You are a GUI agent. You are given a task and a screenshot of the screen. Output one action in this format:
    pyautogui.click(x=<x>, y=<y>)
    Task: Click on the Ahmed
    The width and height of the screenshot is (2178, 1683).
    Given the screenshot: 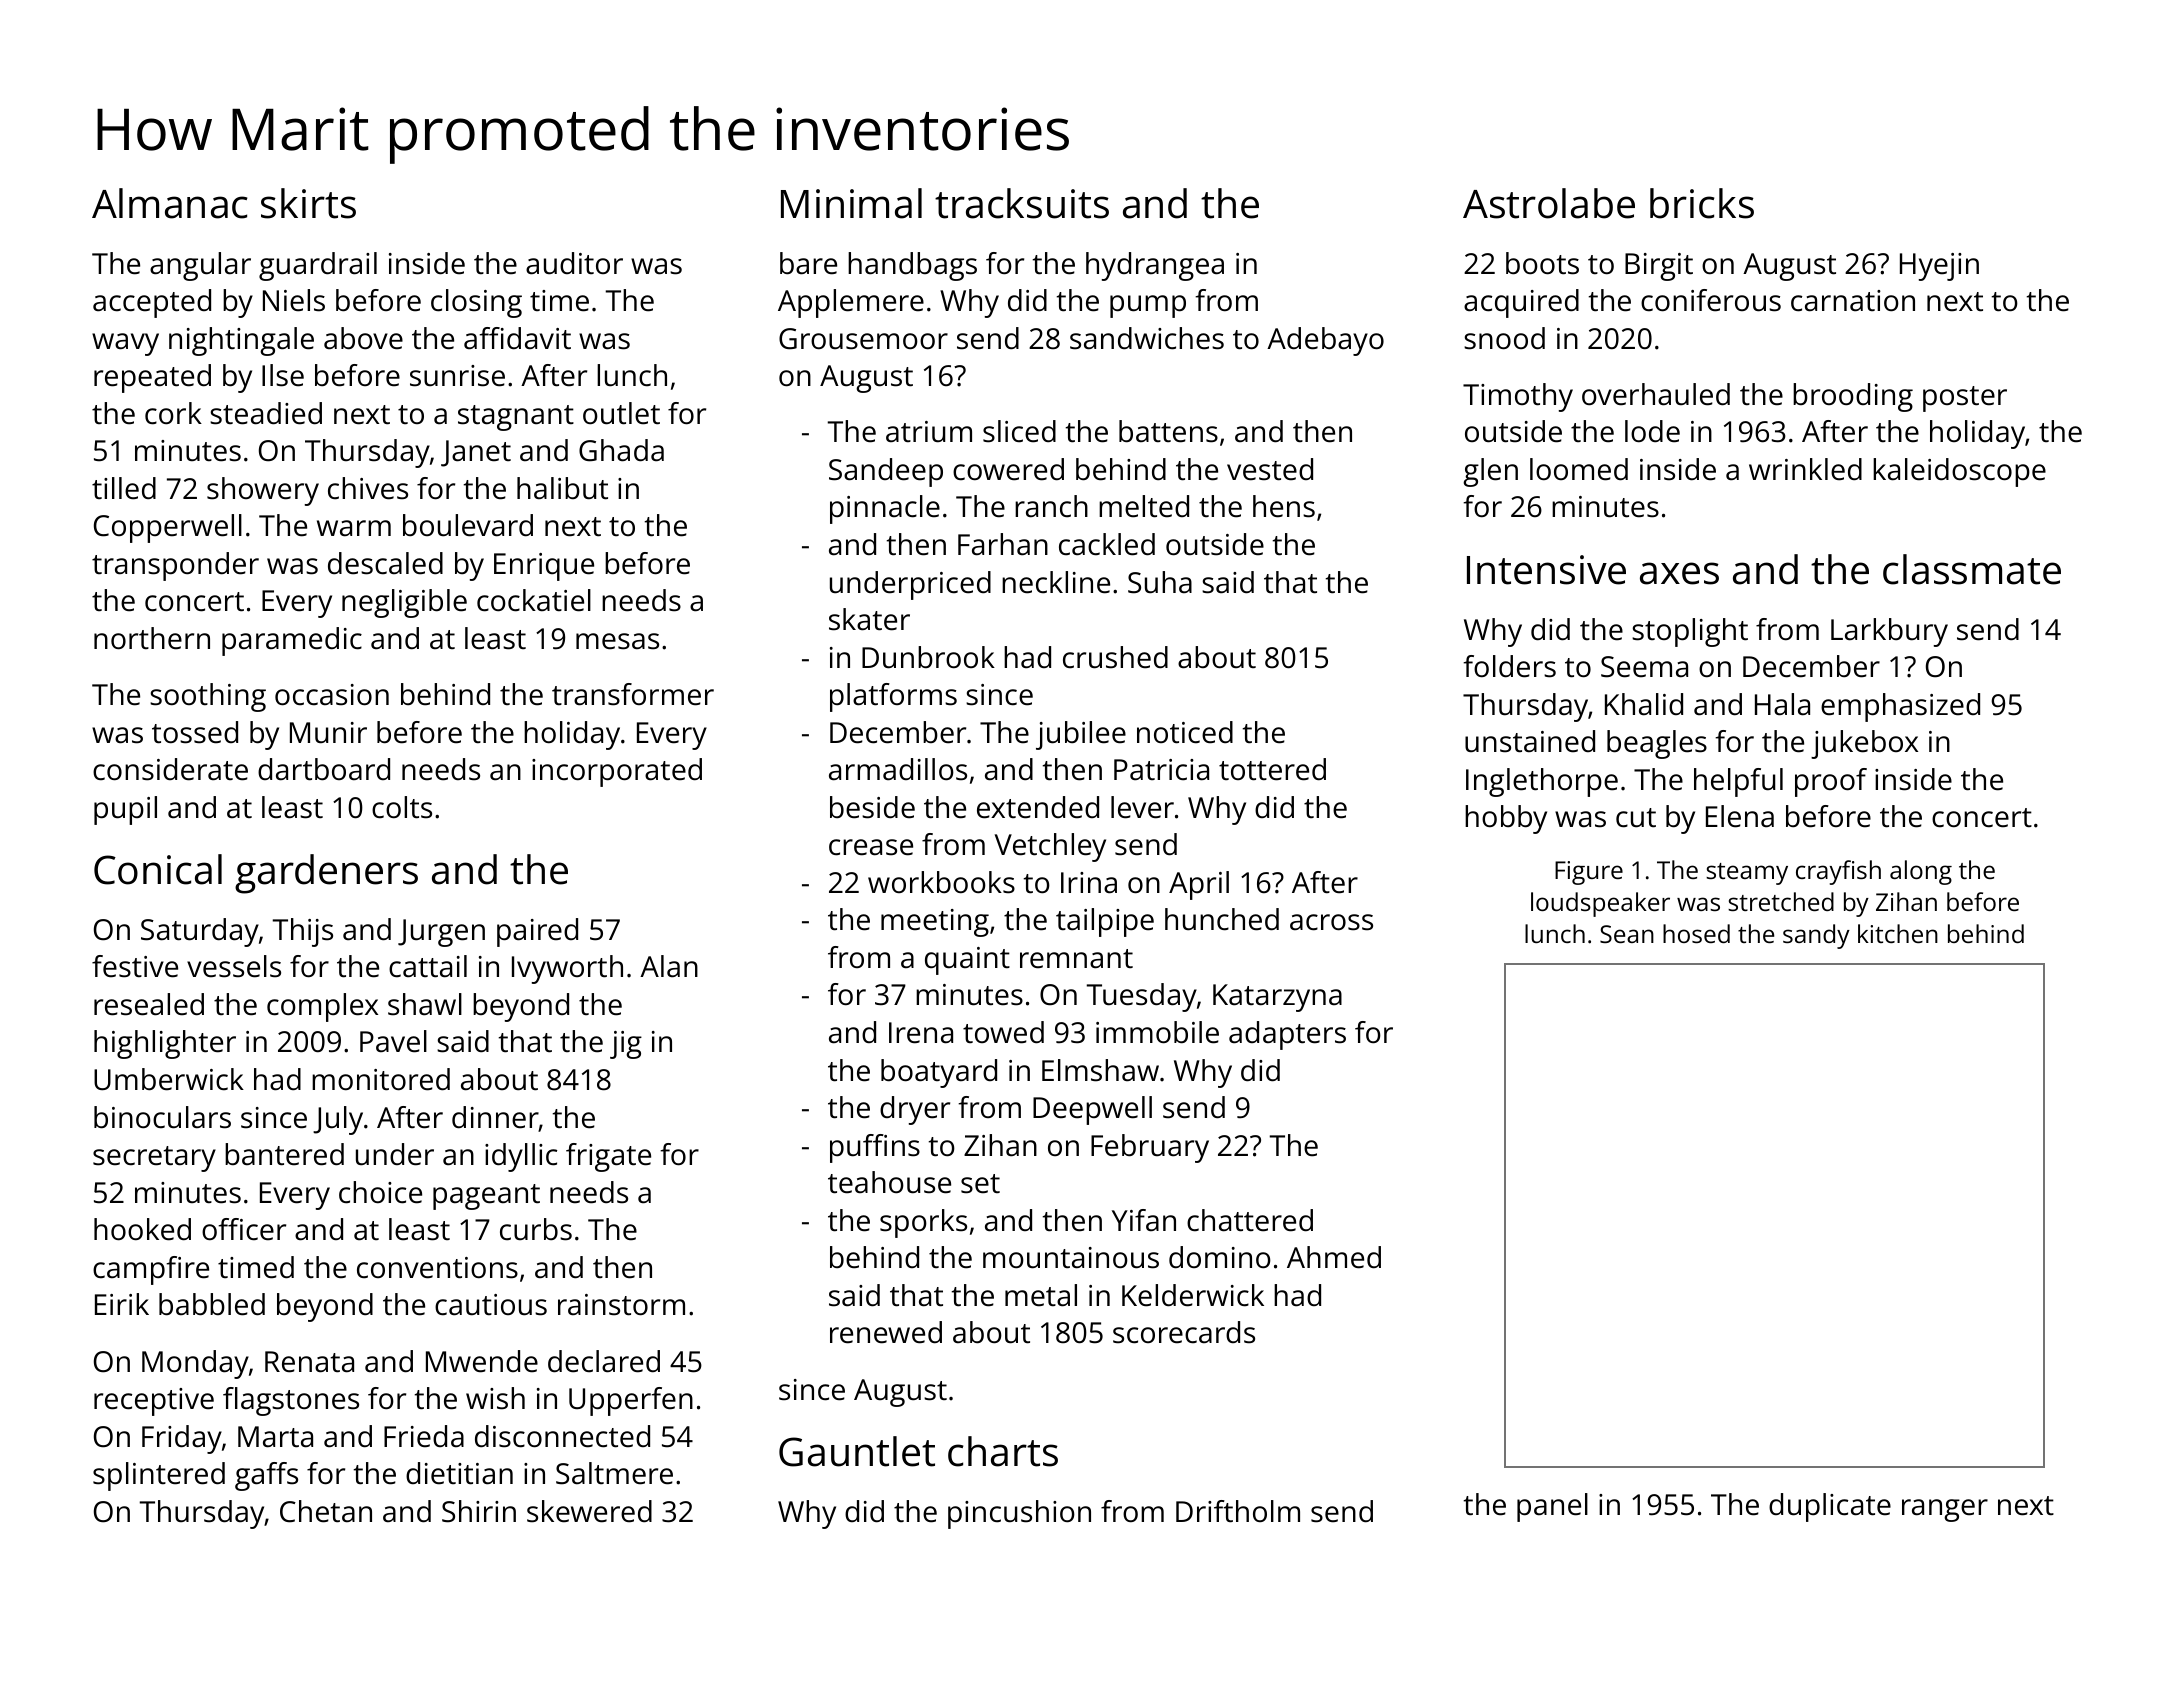 What is the action you would take?
    pyautogui.click(x=1334, y=1257)
